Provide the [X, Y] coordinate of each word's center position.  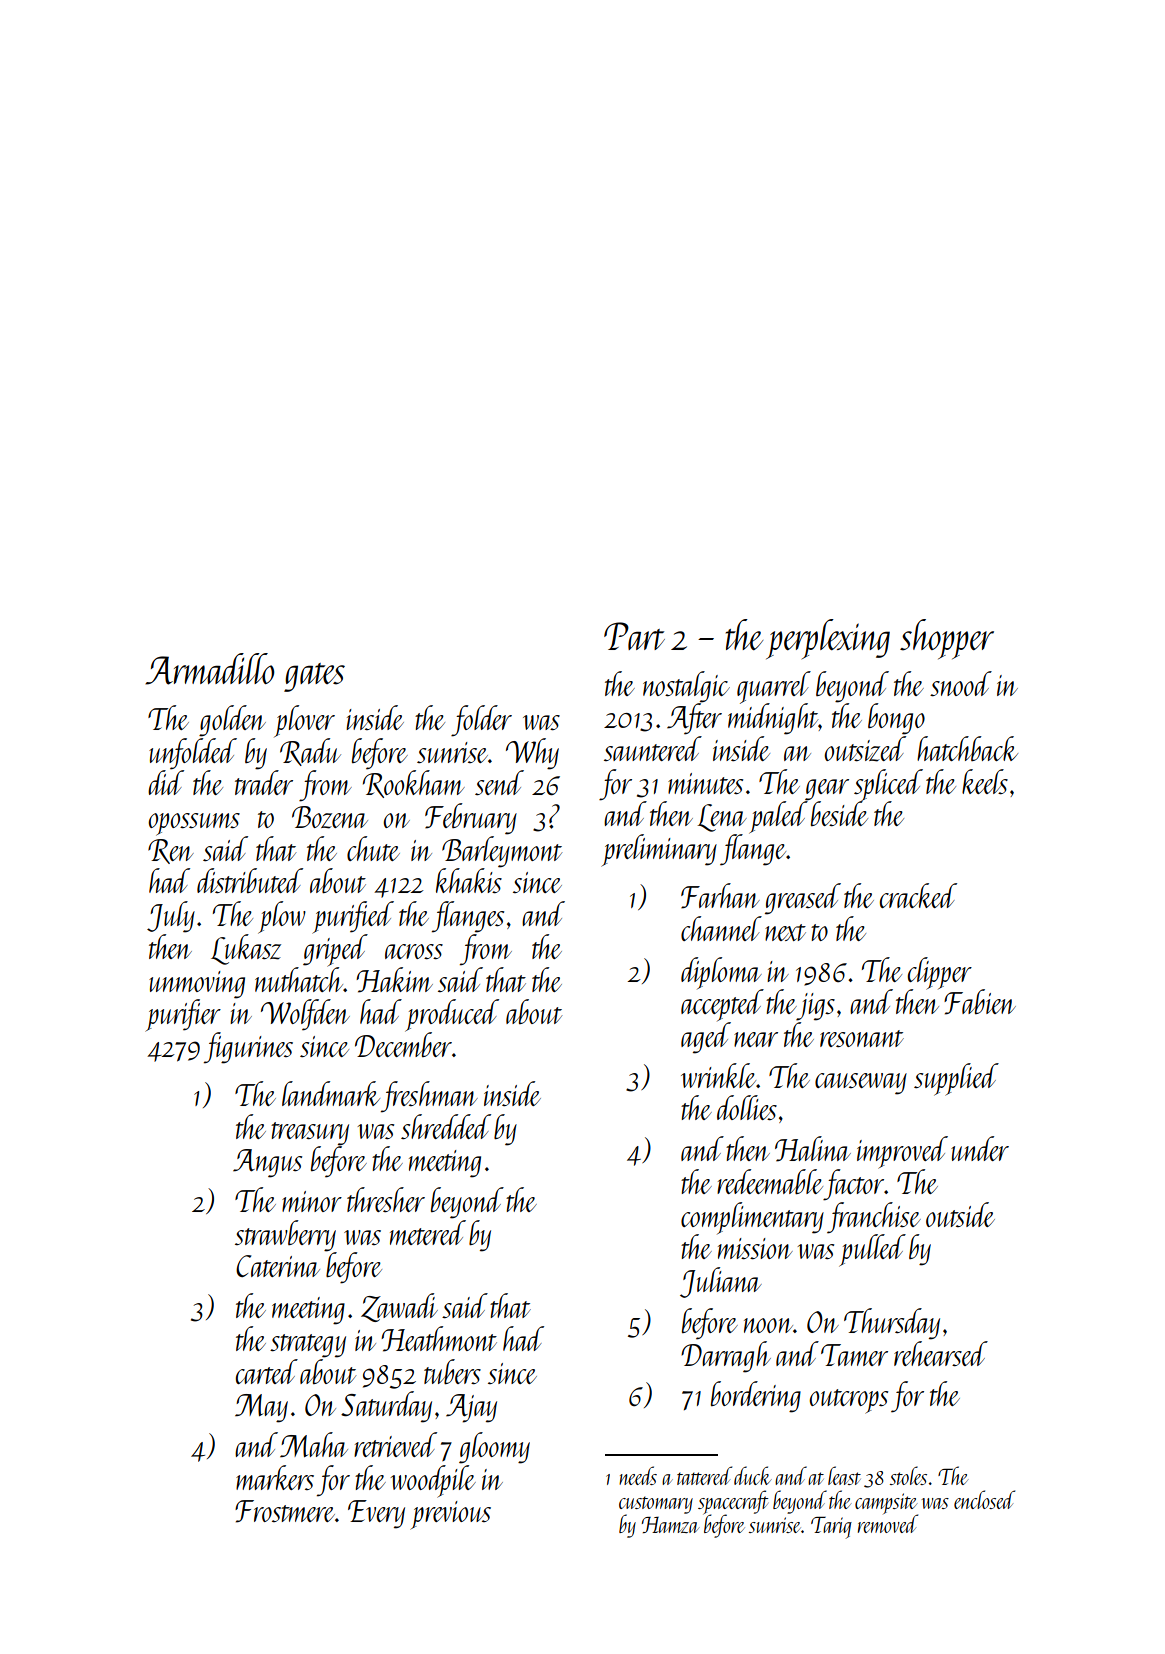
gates [314, 677]
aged [706, 1038]
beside [839, 813]
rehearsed [941, 1353]
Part [634, 636]
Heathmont [439, 1339]
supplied [956, 1079]
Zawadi [399, 1307]
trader [264, 782]
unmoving [197, 985]
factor [854, 1185]
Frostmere [285, 1511]
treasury [310, 1134]
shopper [947, 639]
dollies [747, 1107]
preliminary [659, 850]
